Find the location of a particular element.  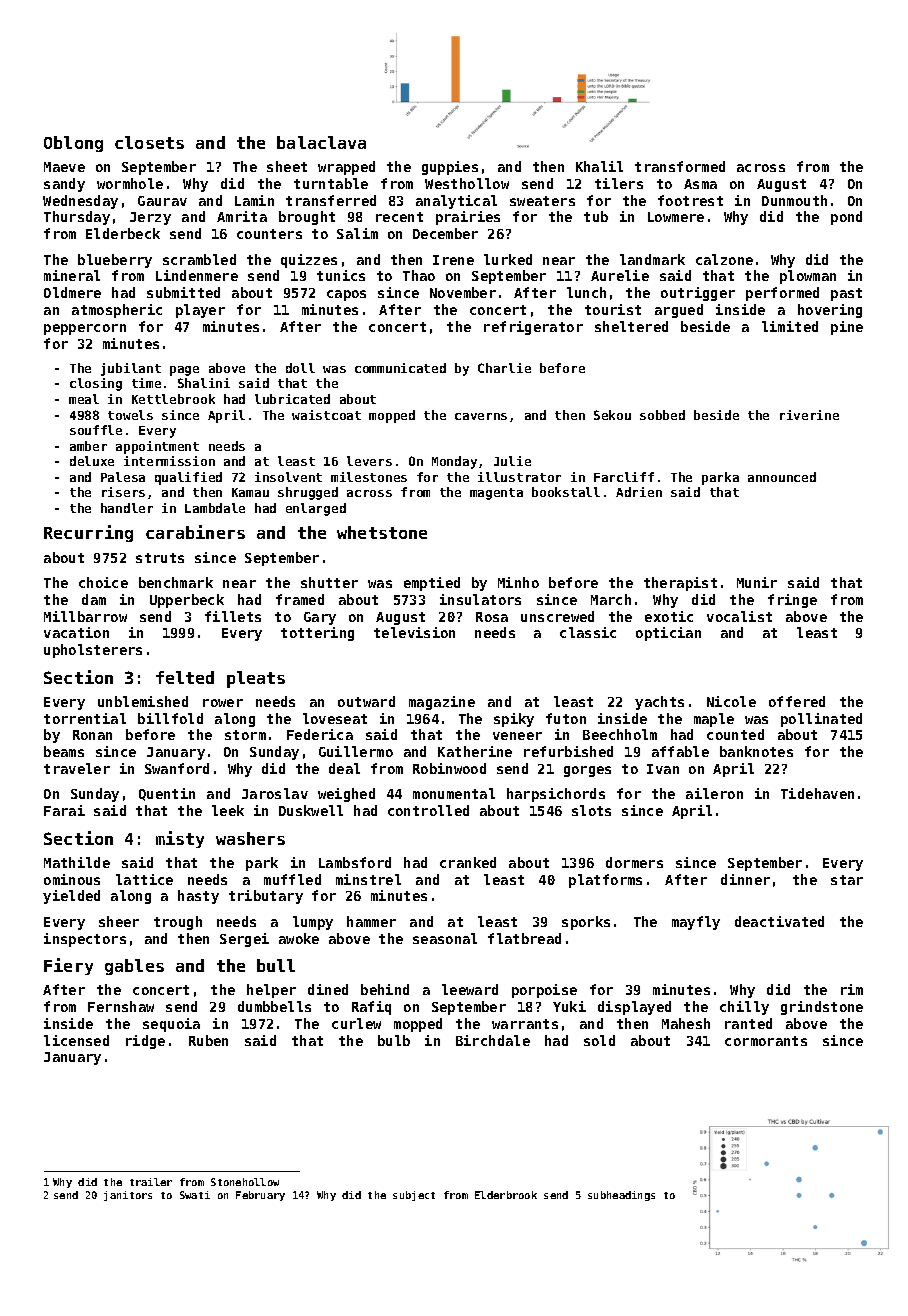

bull is located at coordinates (276, 965).
